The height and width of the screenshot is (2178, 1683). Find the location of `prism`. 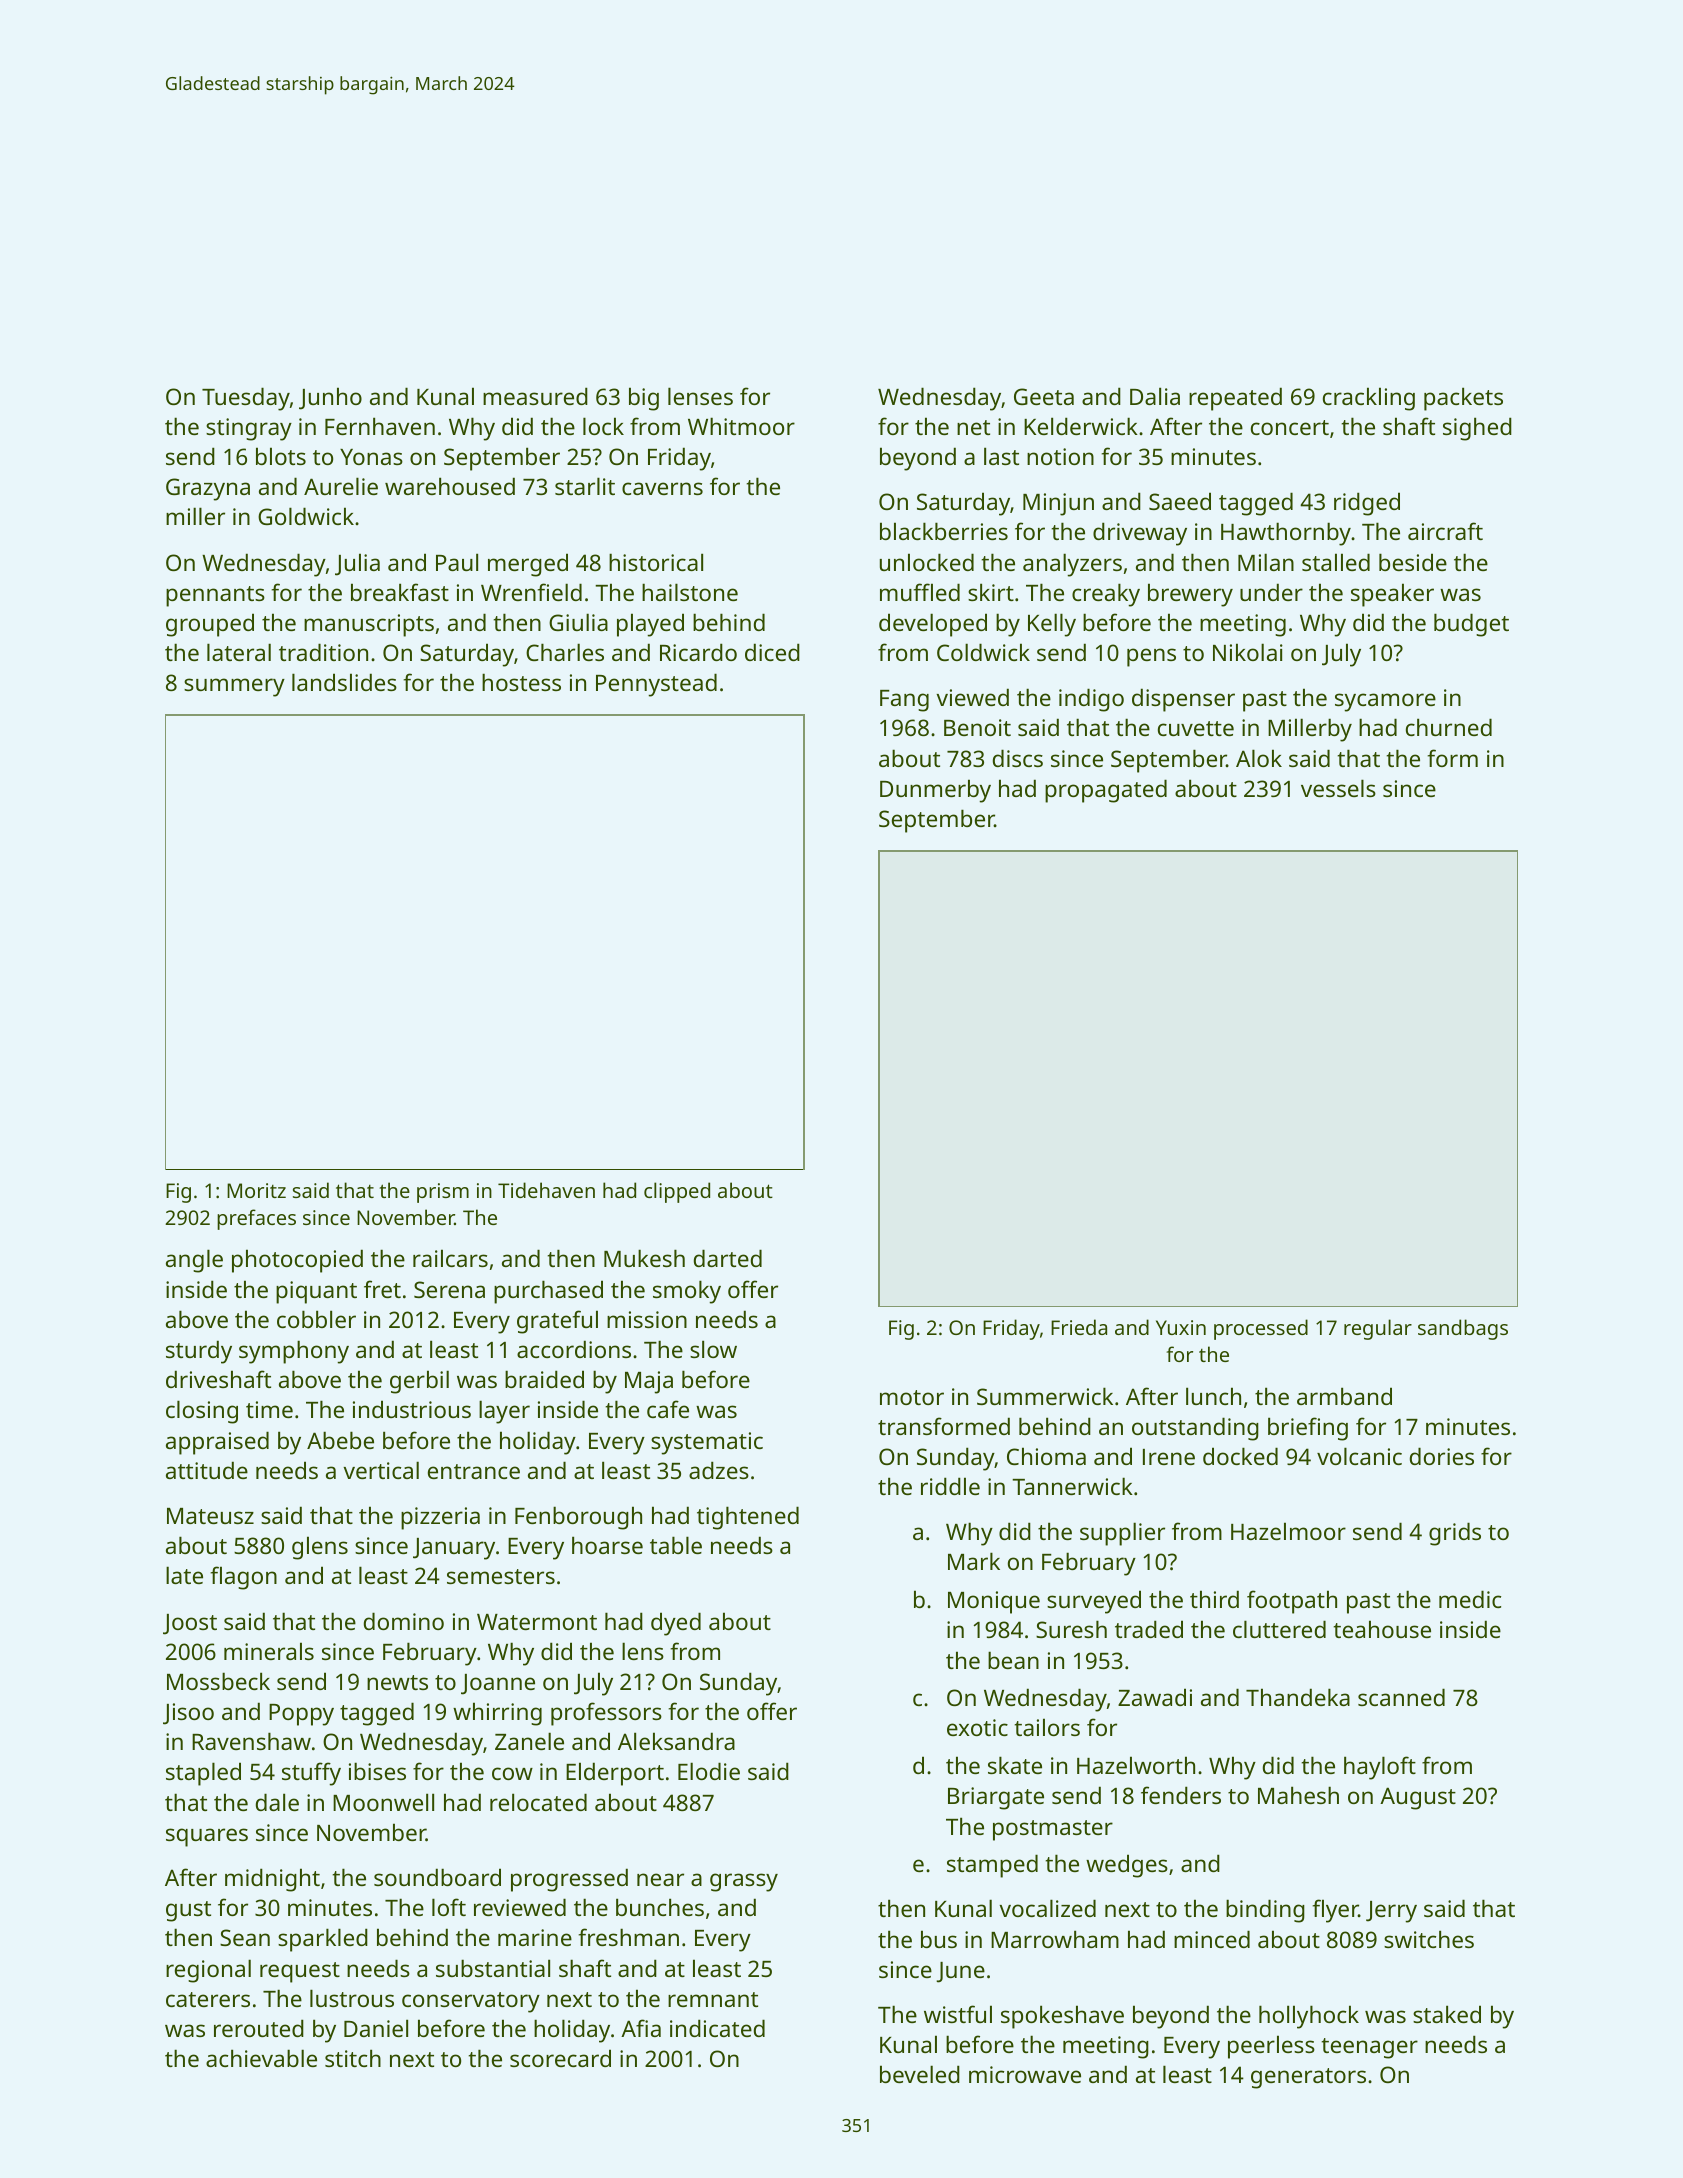

prism is located at coordinates (443, 1193).
